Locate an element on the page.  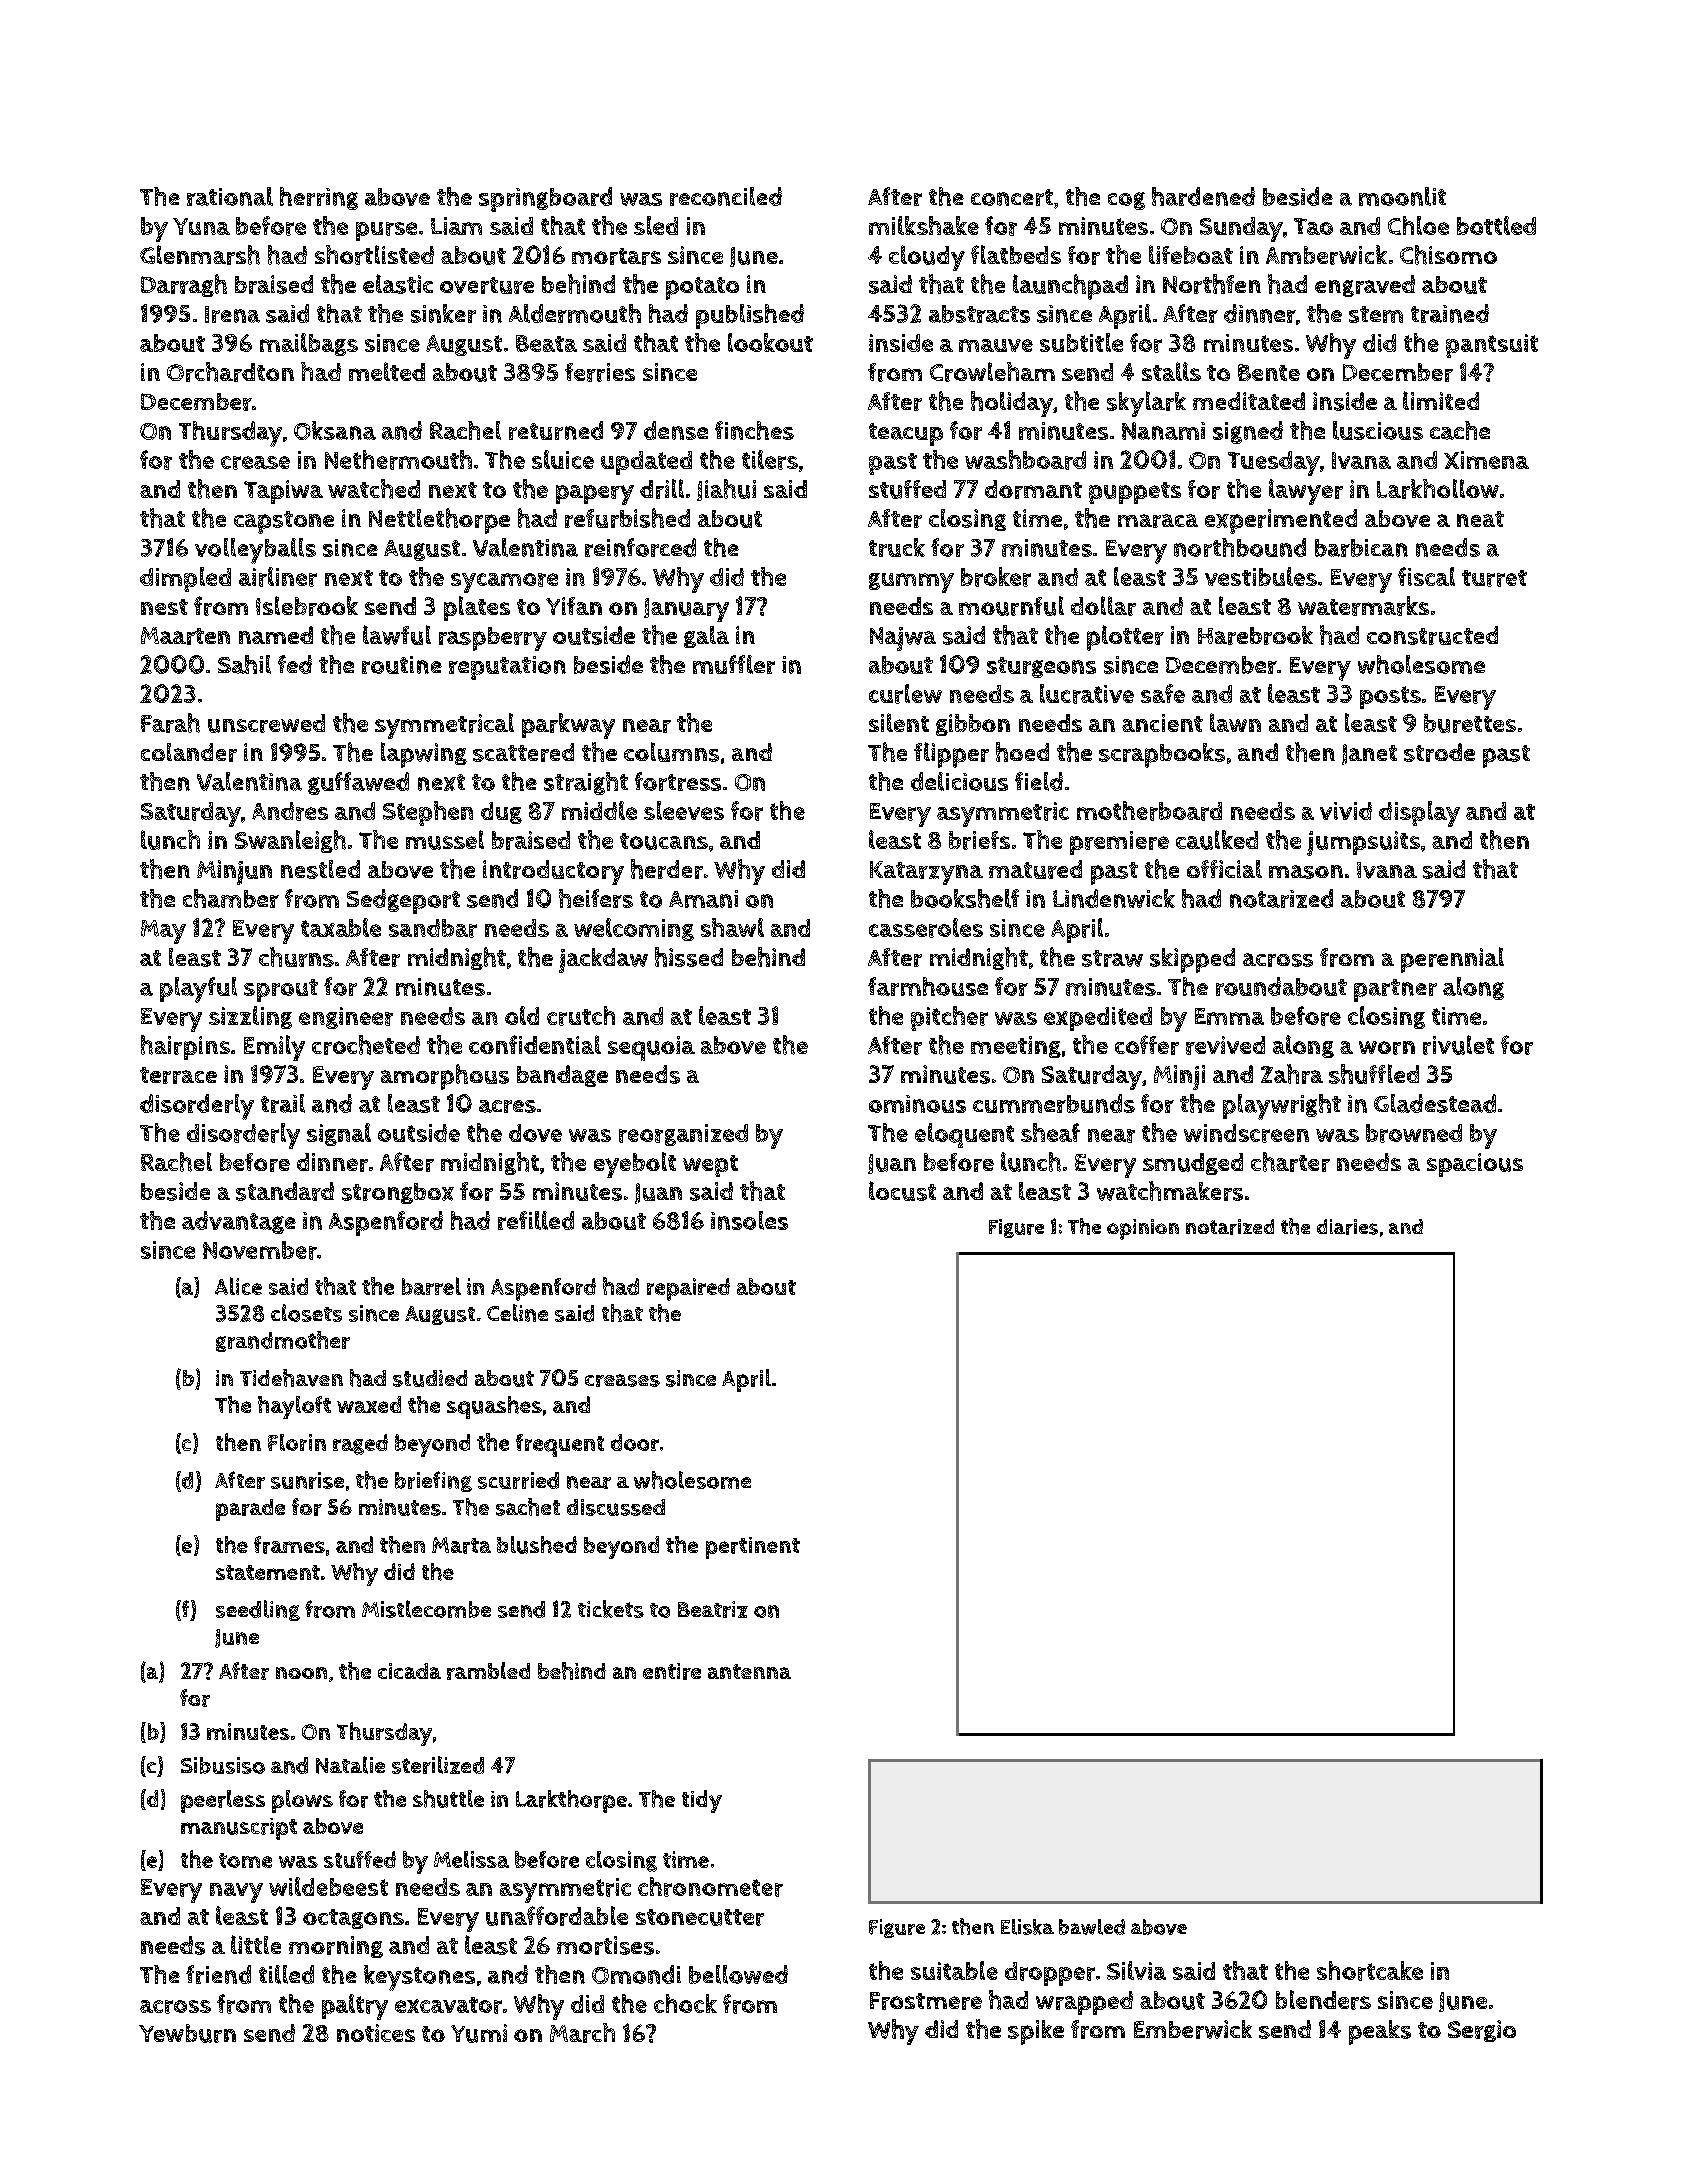
spacious is located at coordinates (1475, 1165).
